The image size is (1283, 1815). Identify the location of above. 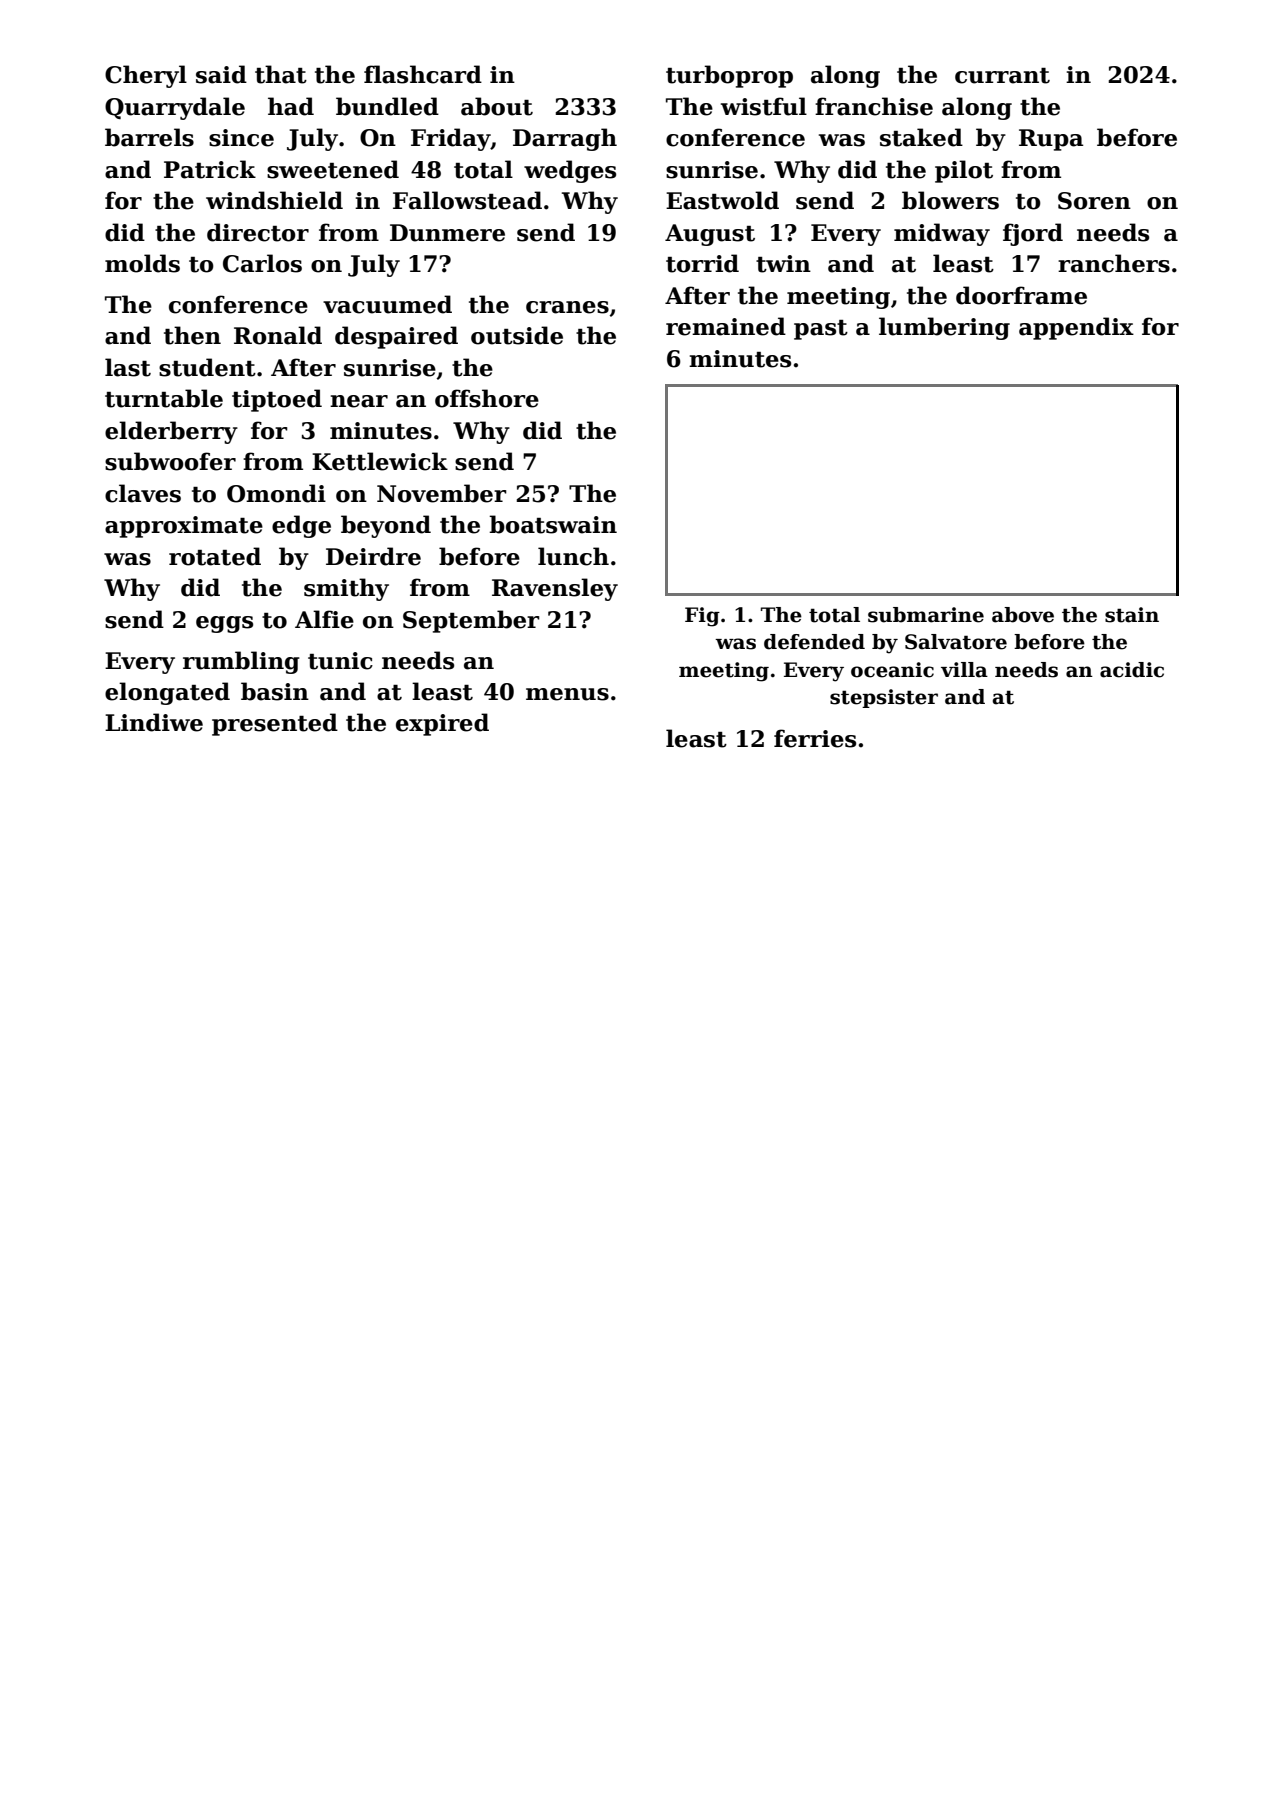
(1023, 615).
